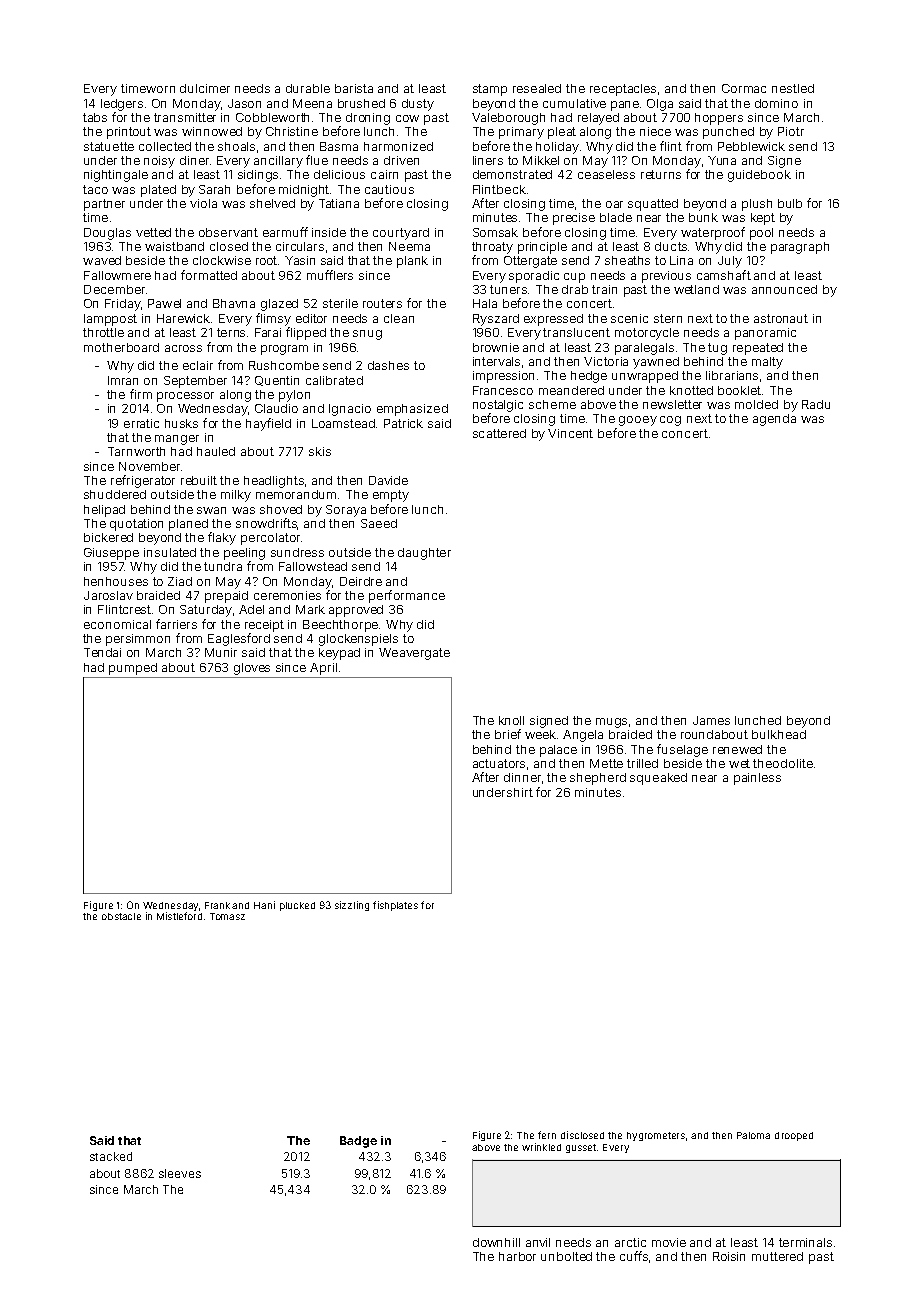  What do you see at coordinates (123, 305) in the page?
I see `Friday` at bounding box center [123, 305].
